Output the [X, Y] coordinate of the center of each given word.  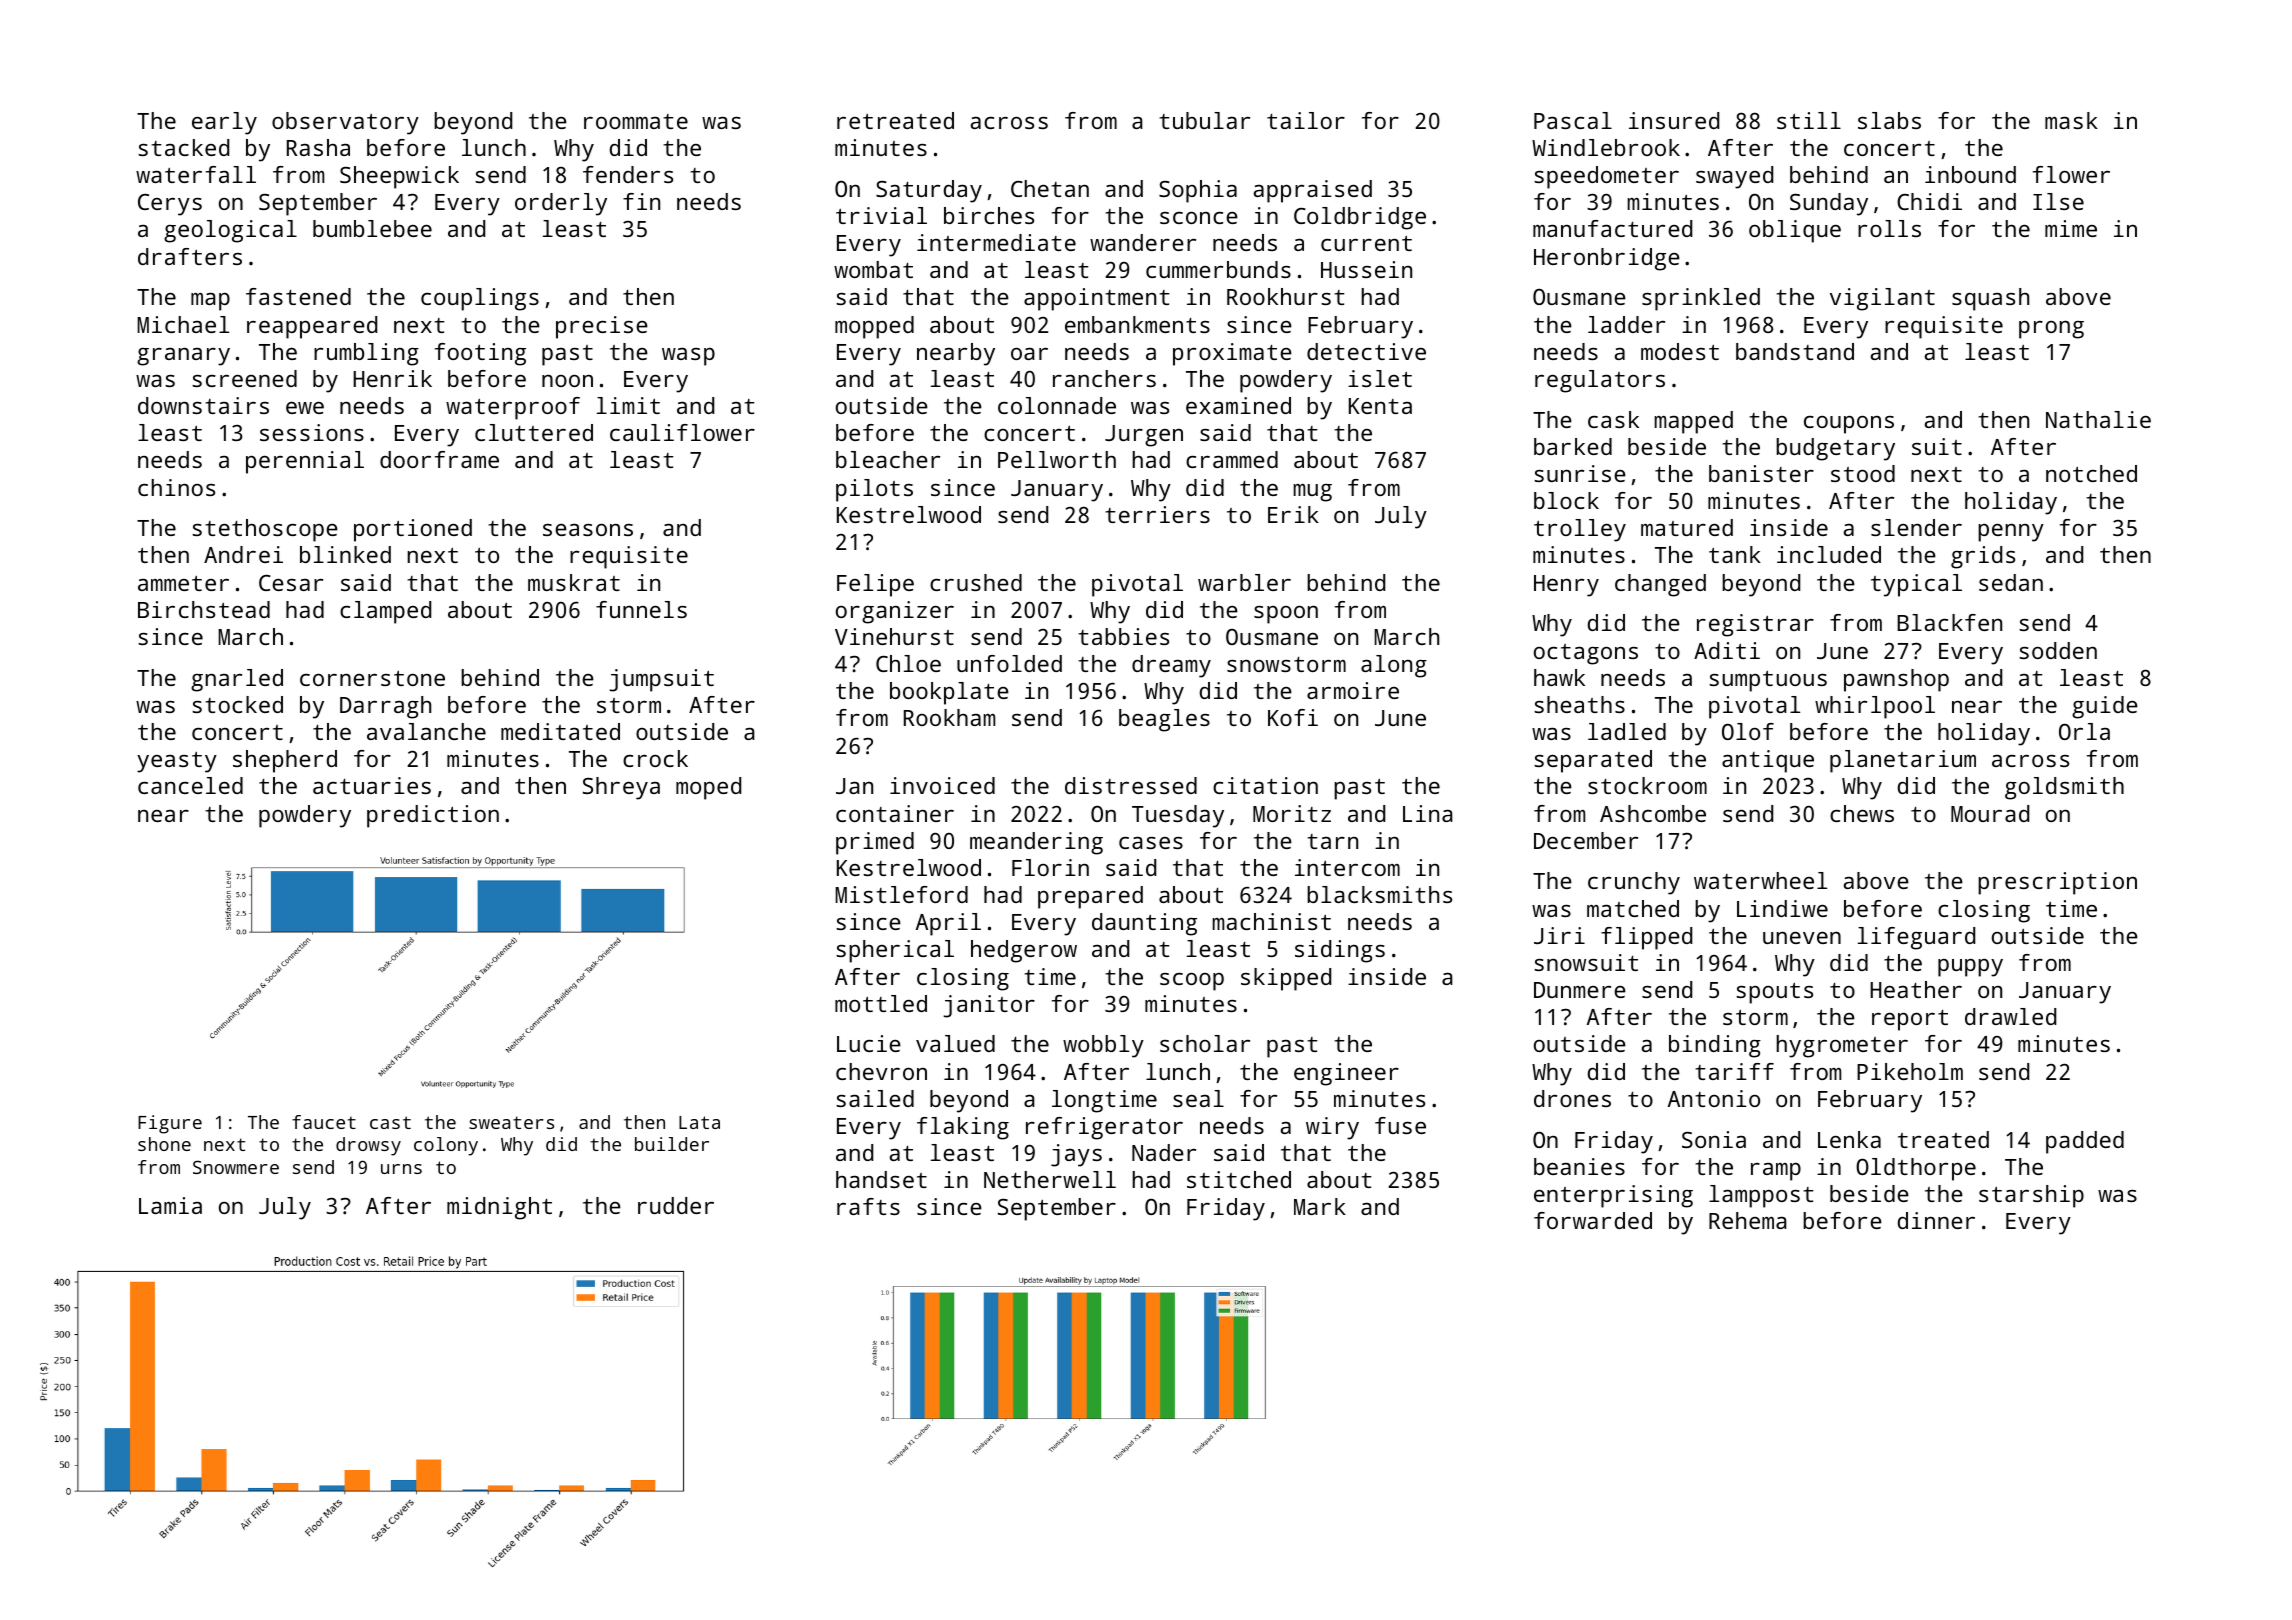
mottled [881, 1003]
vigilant [1882, 299]
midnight [499, 1208]
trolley [1580, 530]
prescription [2057, 883]
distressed [1131, 785]
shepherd [285, 761]
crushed [976, 582]
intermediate [996, 242]
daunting [1144, 924]
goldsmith [2064, 788]
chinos [176, 487]
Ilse [2058, 201]
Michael [183, 324]
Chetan [1050, 188]
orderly [561, 204]
